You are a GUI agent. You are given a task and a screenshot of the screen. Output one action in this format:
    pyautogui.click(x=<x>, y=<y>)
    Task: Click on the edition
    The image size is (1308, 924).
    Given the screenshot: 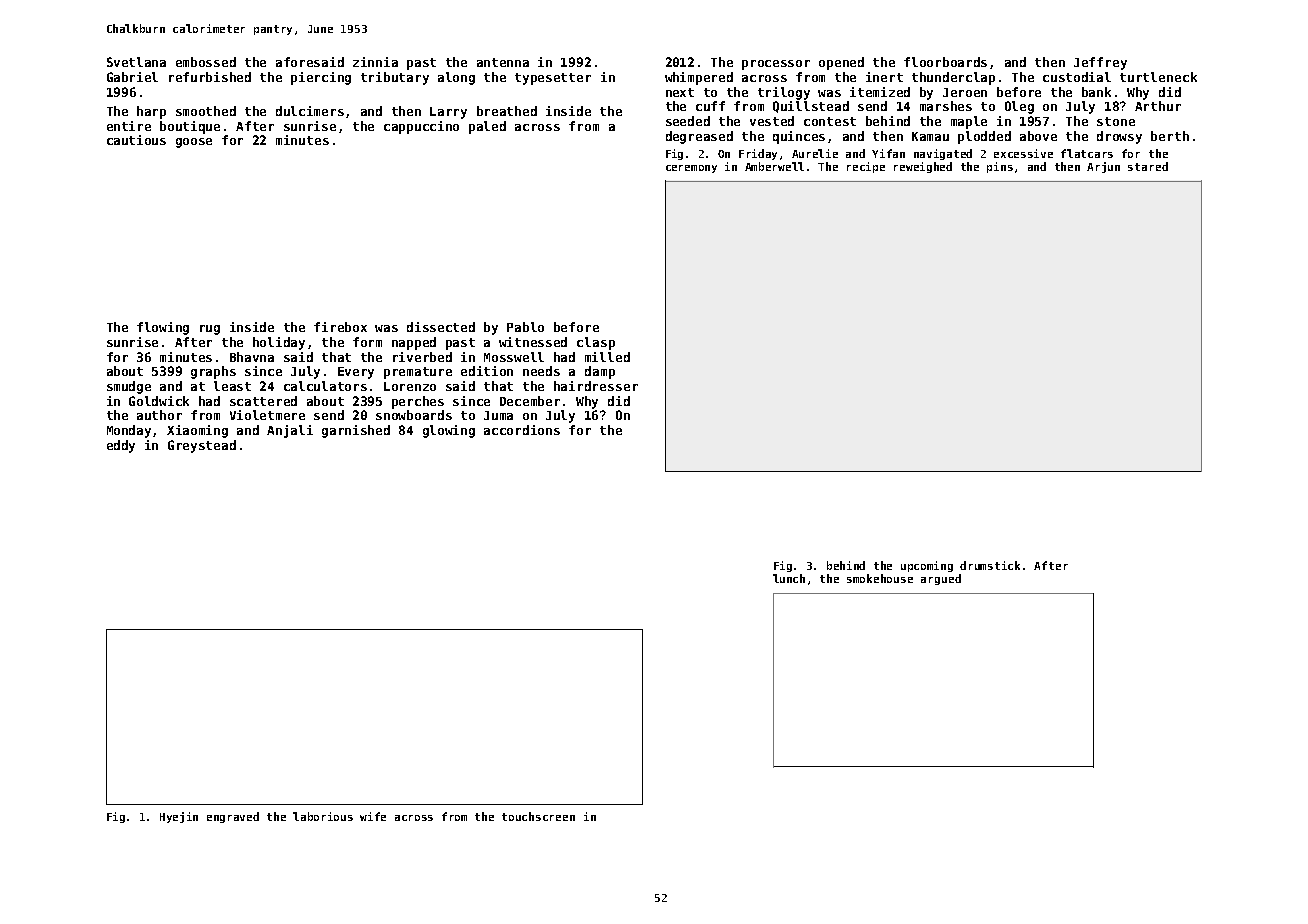 What is the action you would take?
    pyautogui.click(x=487, y=371)
